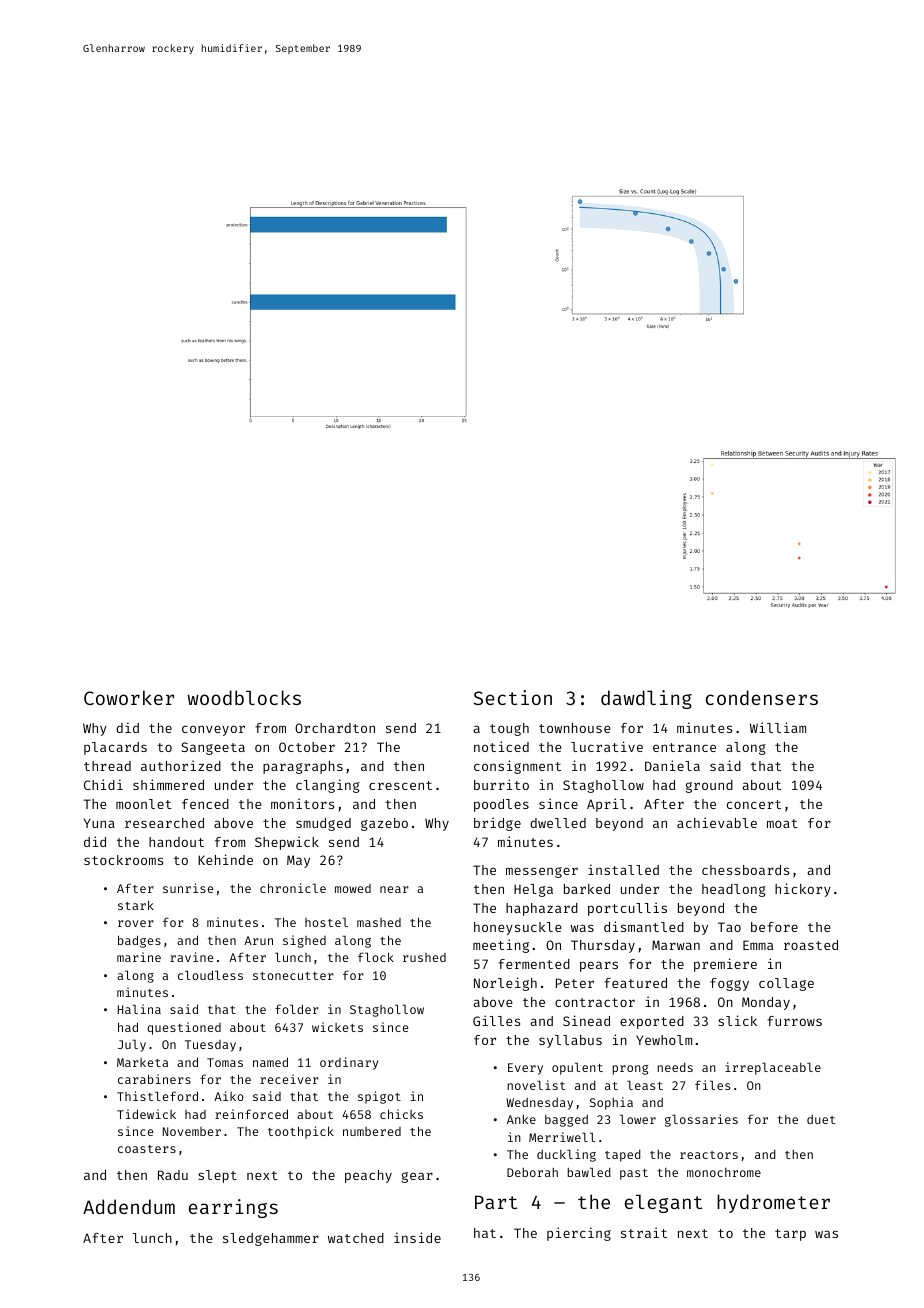 The height and width of the screenshot is (1308, 924). What do you see at coordinates (271, 1239) in the screenshot?
I see `sledgehammer` at bounding box center [271, 1239].
